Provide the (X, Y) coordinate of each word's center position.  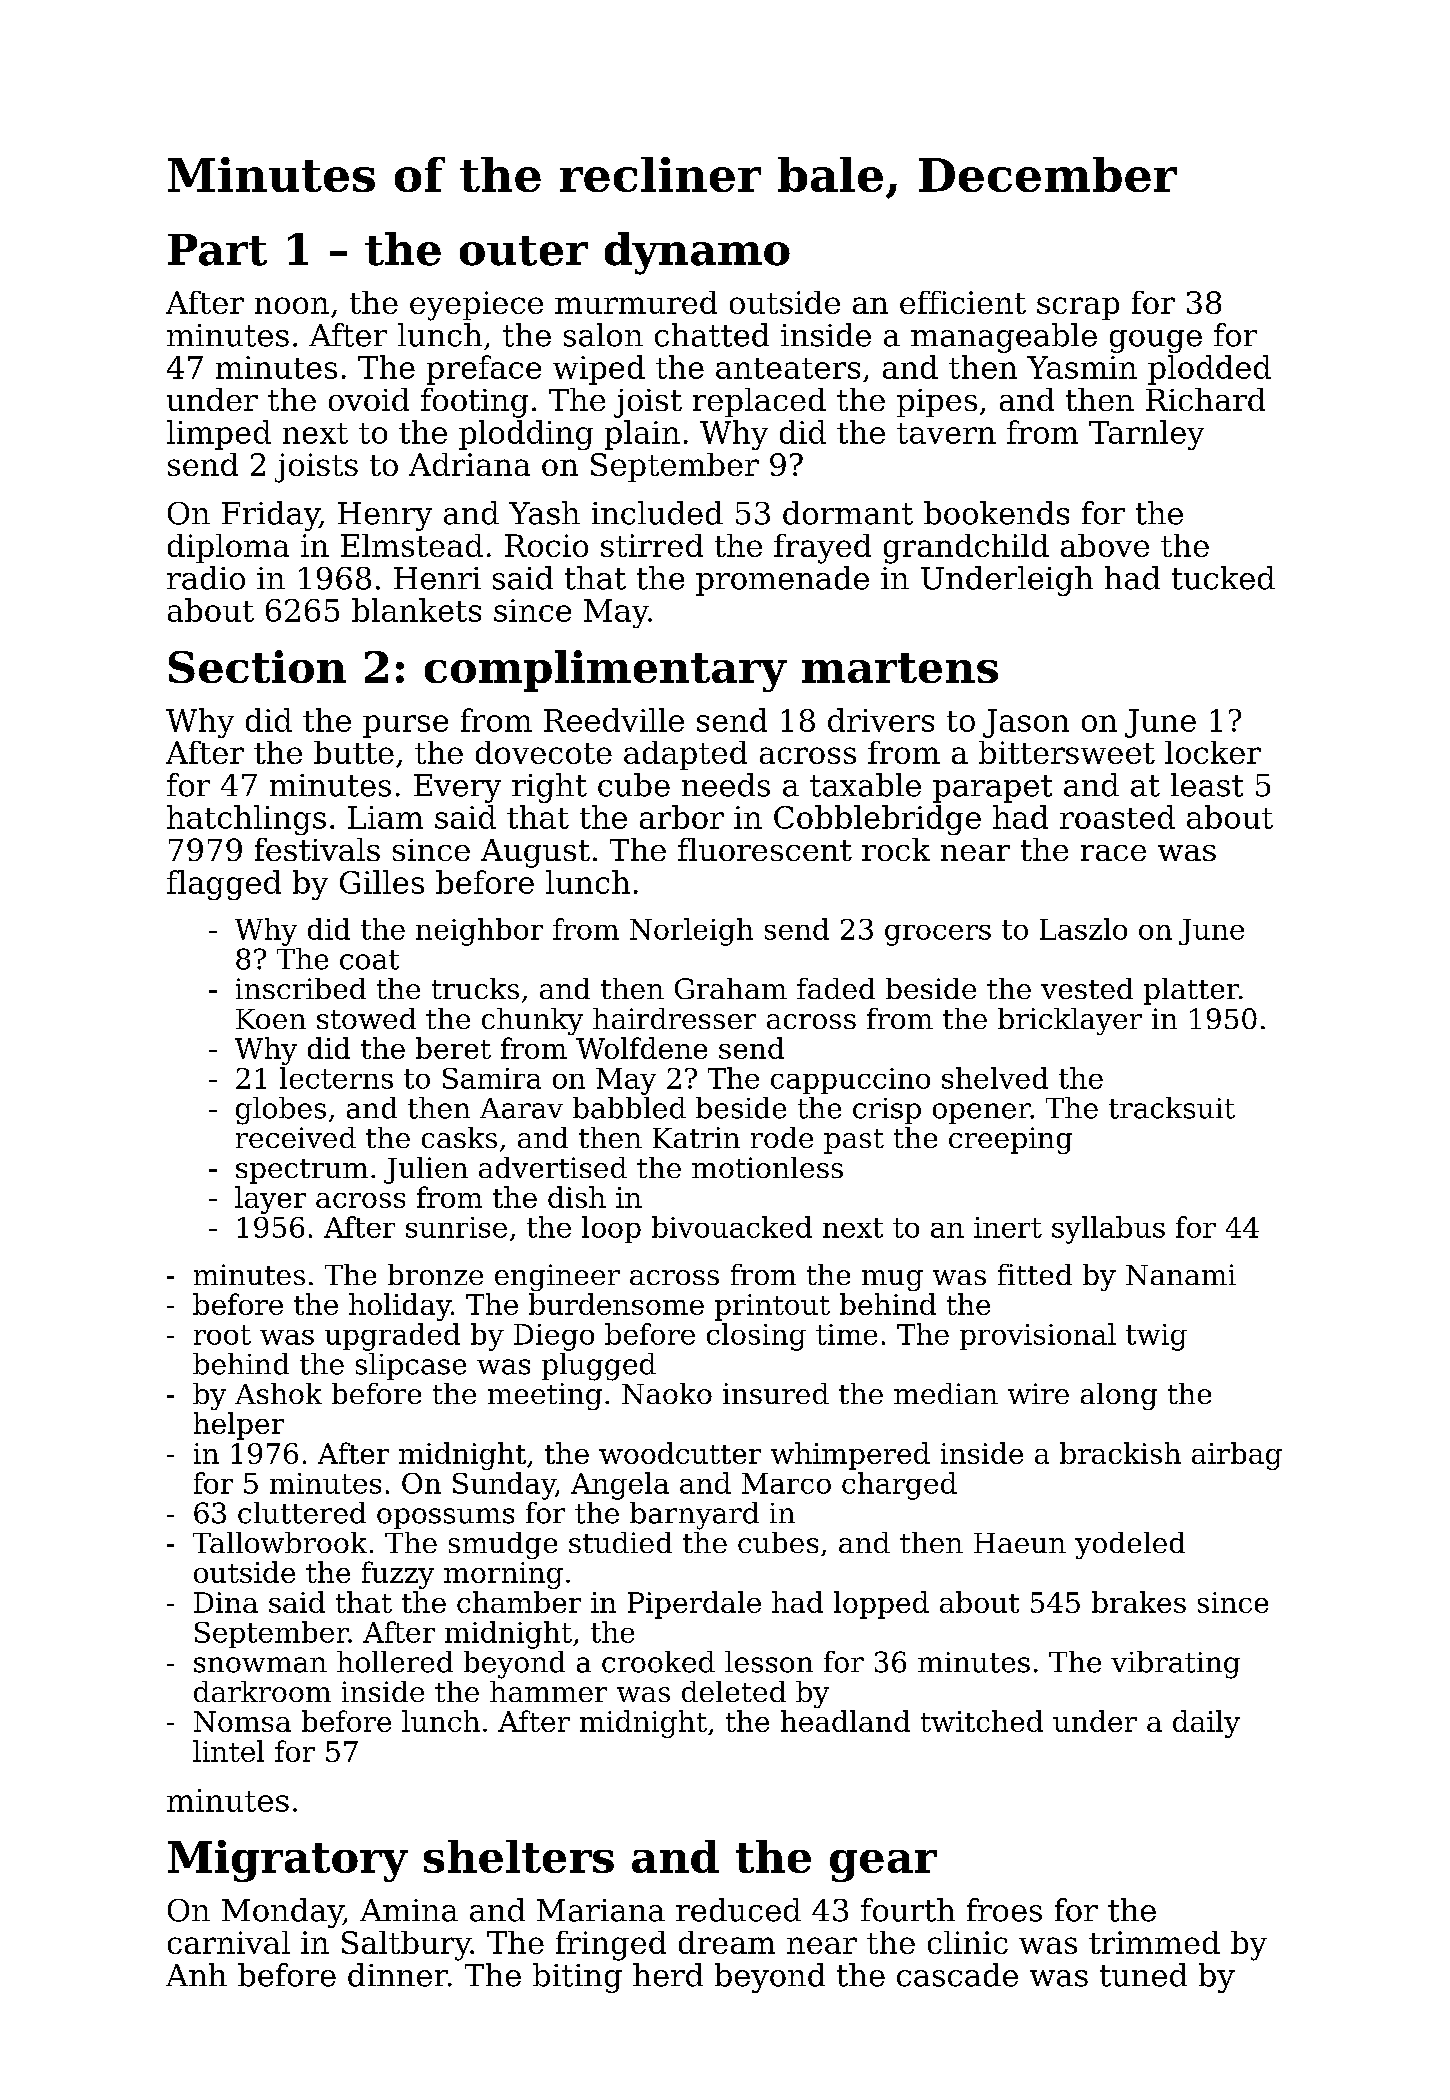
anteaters (788, 368)
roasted (1117, 817)
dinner (398, 1975)
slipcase (411, 1366)
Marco (786, 1483)
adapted (685, 755)
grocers (938, 935)
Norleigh (691, 932)
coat (369, 960)
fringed (611, 1946)
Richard (1205, 399)
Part (217, 250)
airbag (1237, 1456)
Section (257, 666)
